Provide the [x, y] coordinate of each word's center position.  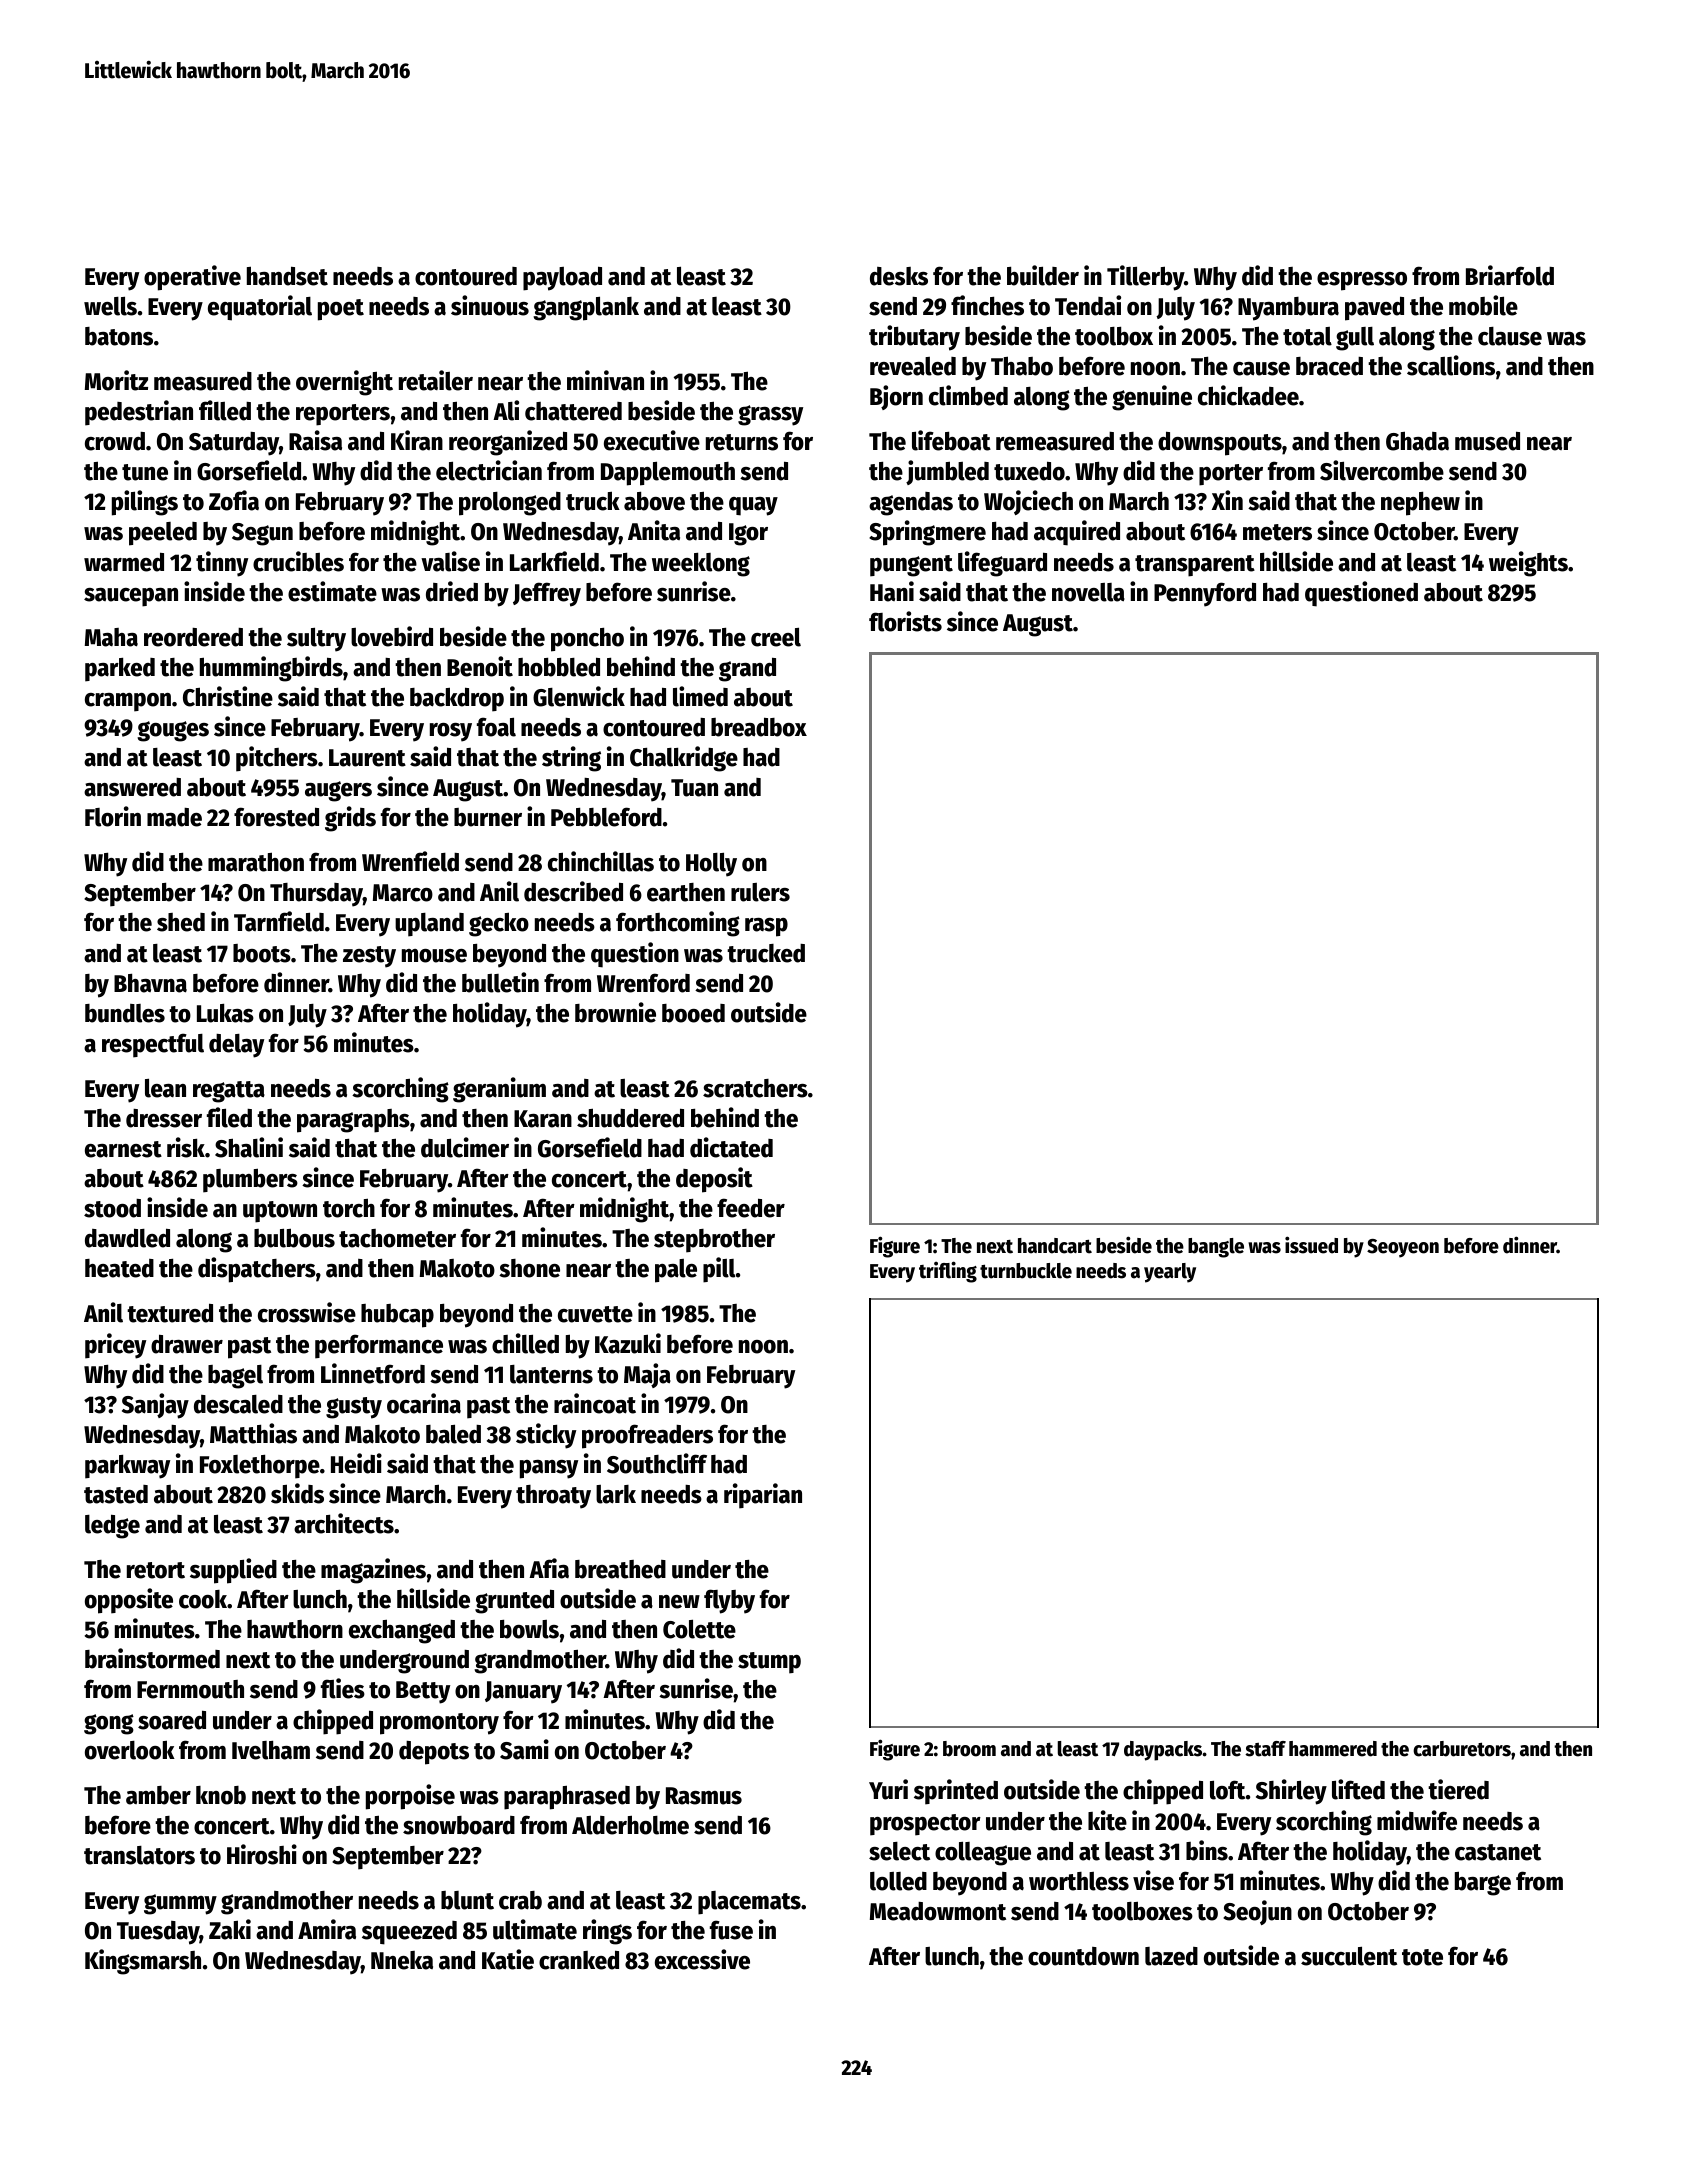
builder [1043, 275]
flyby [729, 1601]
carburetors [1462, 1749]
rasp [766, 927]
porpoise [410, 1797]
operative [192, 278]
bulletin [500, 982]
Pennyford [1205, 594]
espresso [1362, 281]
